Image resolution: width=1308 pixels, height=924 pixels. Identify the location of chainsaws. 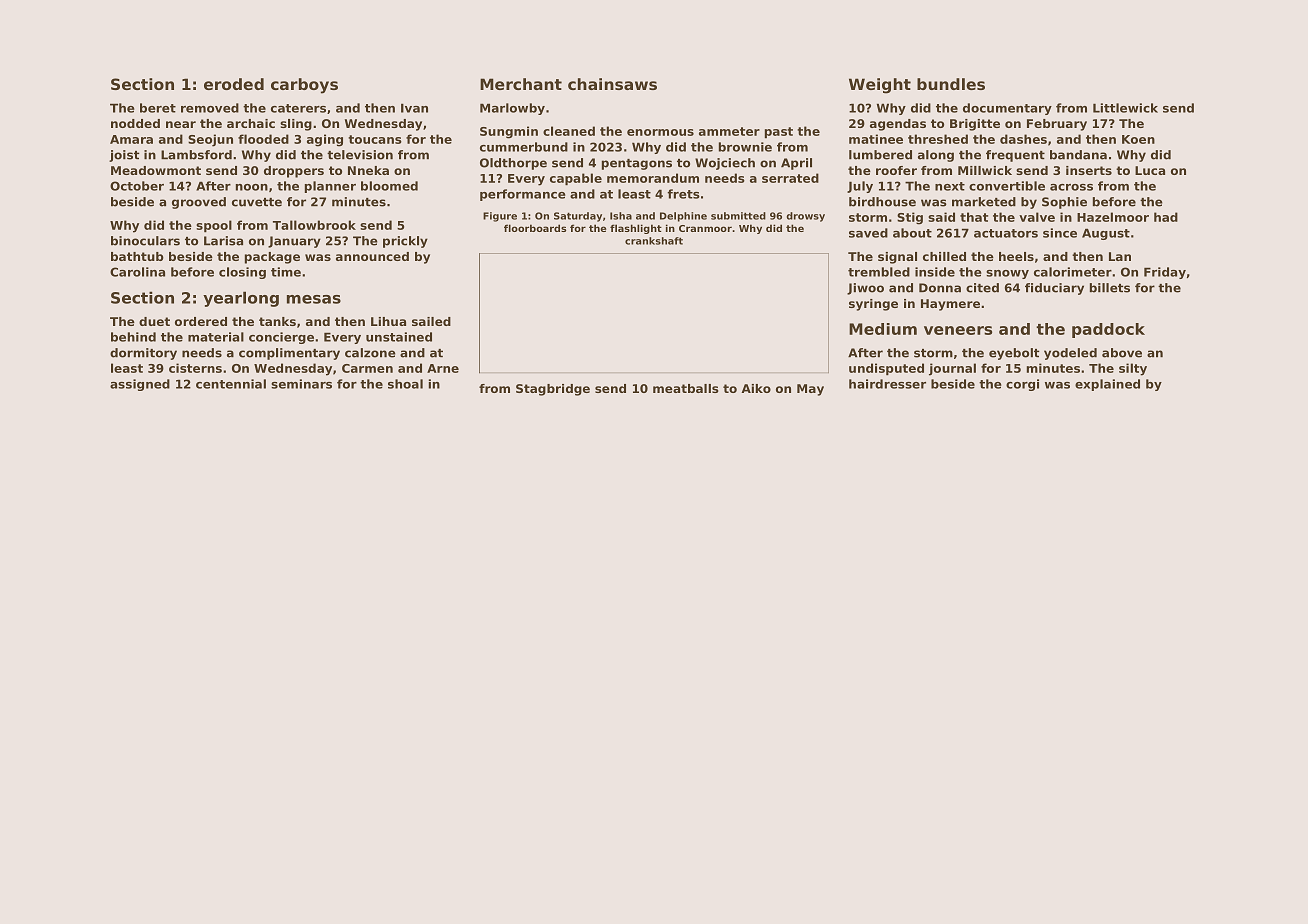
(612, 84).
